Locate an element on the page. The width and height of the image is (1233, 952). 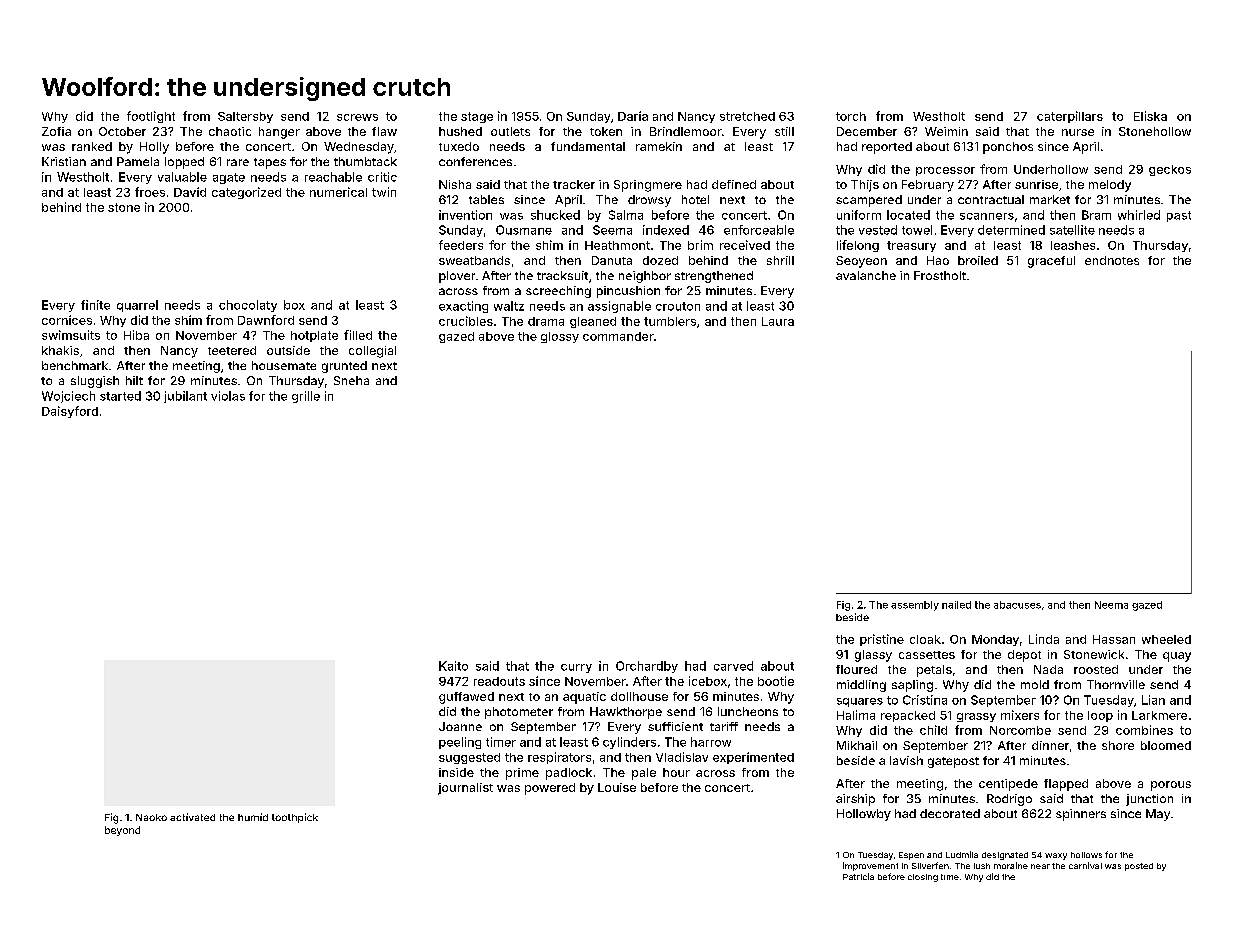
chocolaty is located at coordinates (248, 306).
